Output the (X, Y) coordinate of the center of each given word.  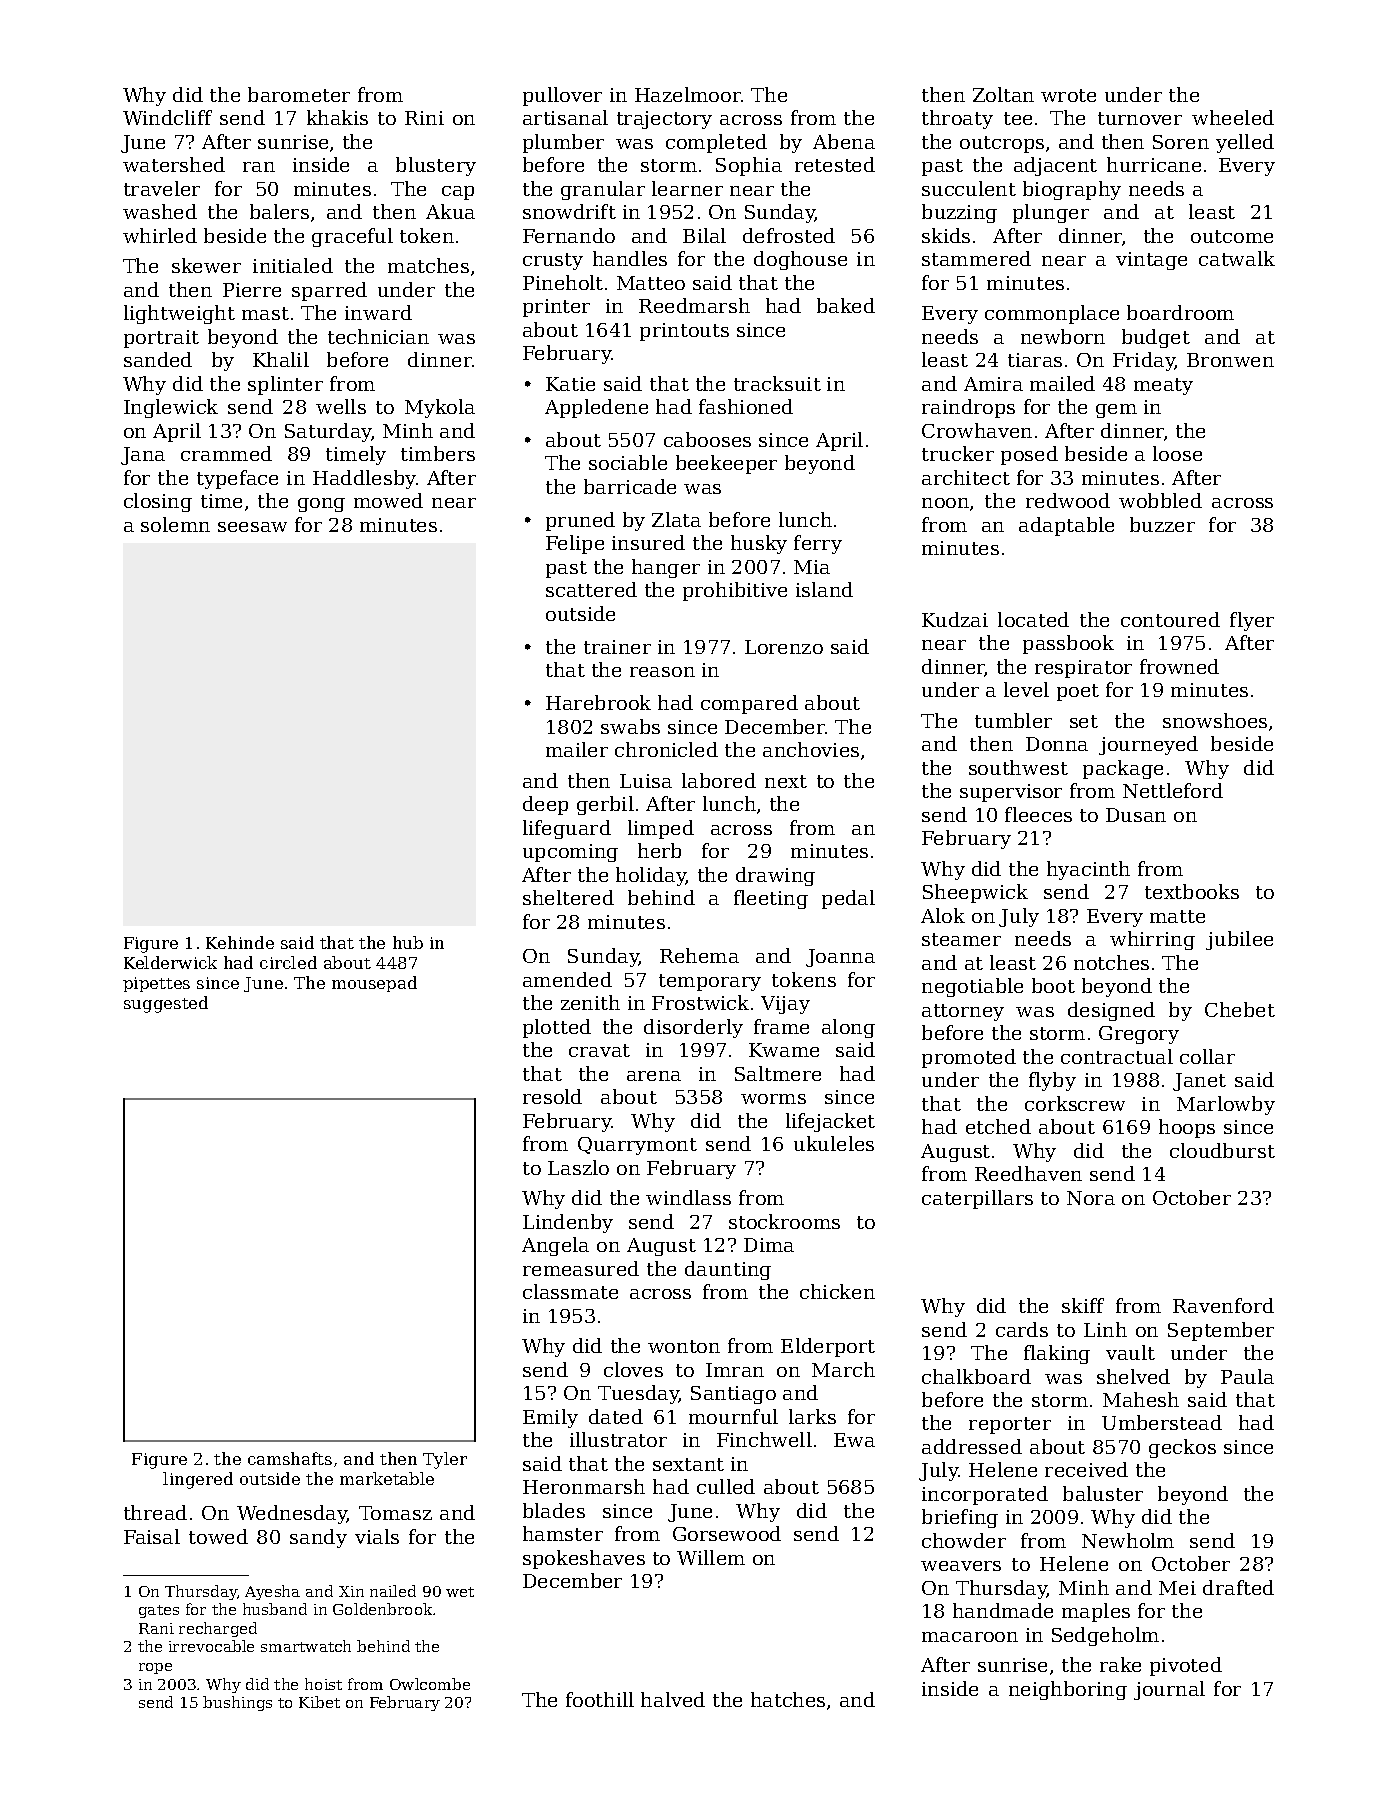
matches (428, 265)
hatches (788, 1699)
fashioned (746, 406)
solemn (175, 524)
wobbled (1160, 500)
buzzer (1162, 524)
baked (846, 305)
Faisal (152, 1536)
